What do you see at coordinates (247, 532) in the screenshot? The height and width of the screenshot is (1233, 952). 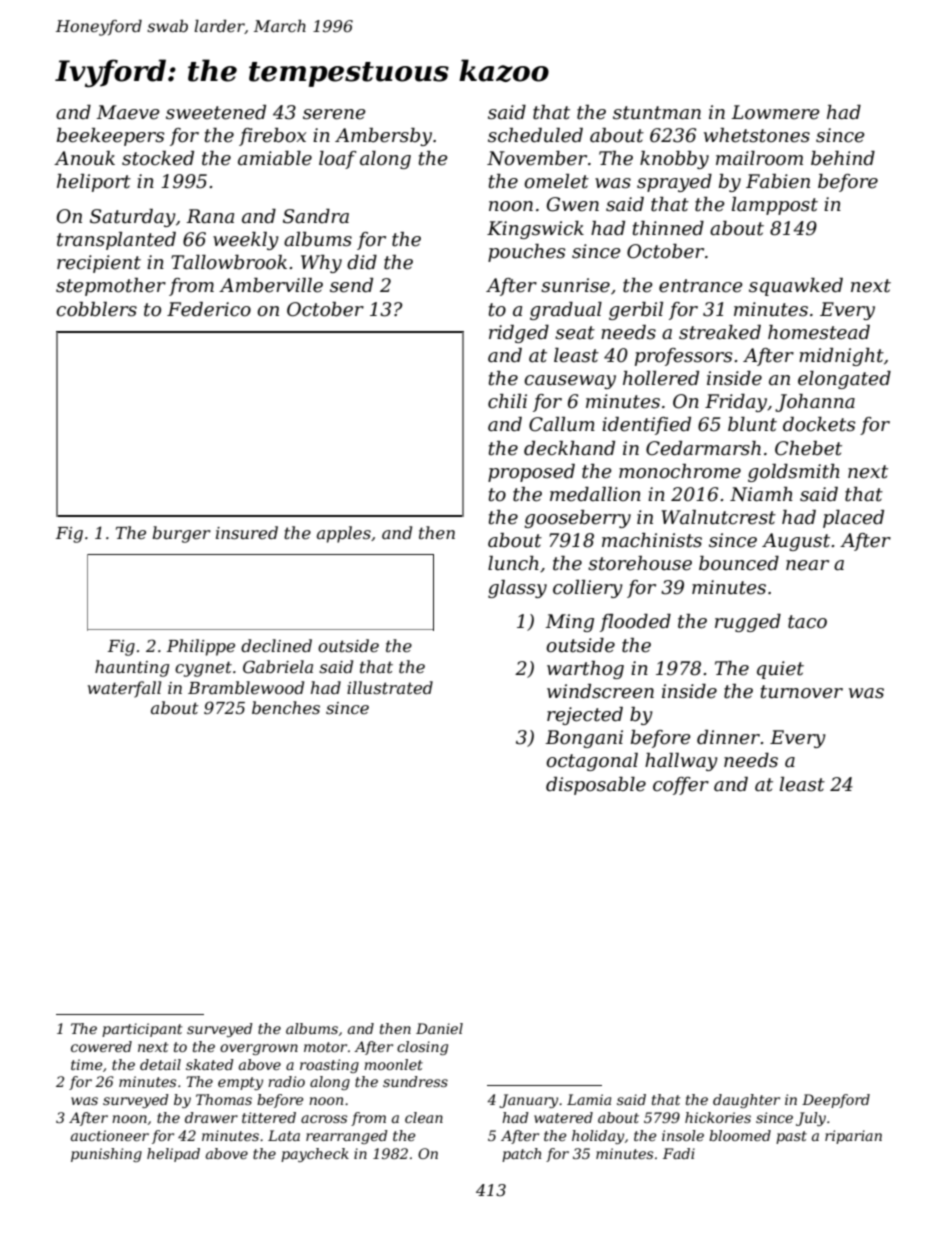 I see `insured` at bounding box center [247, 532].
